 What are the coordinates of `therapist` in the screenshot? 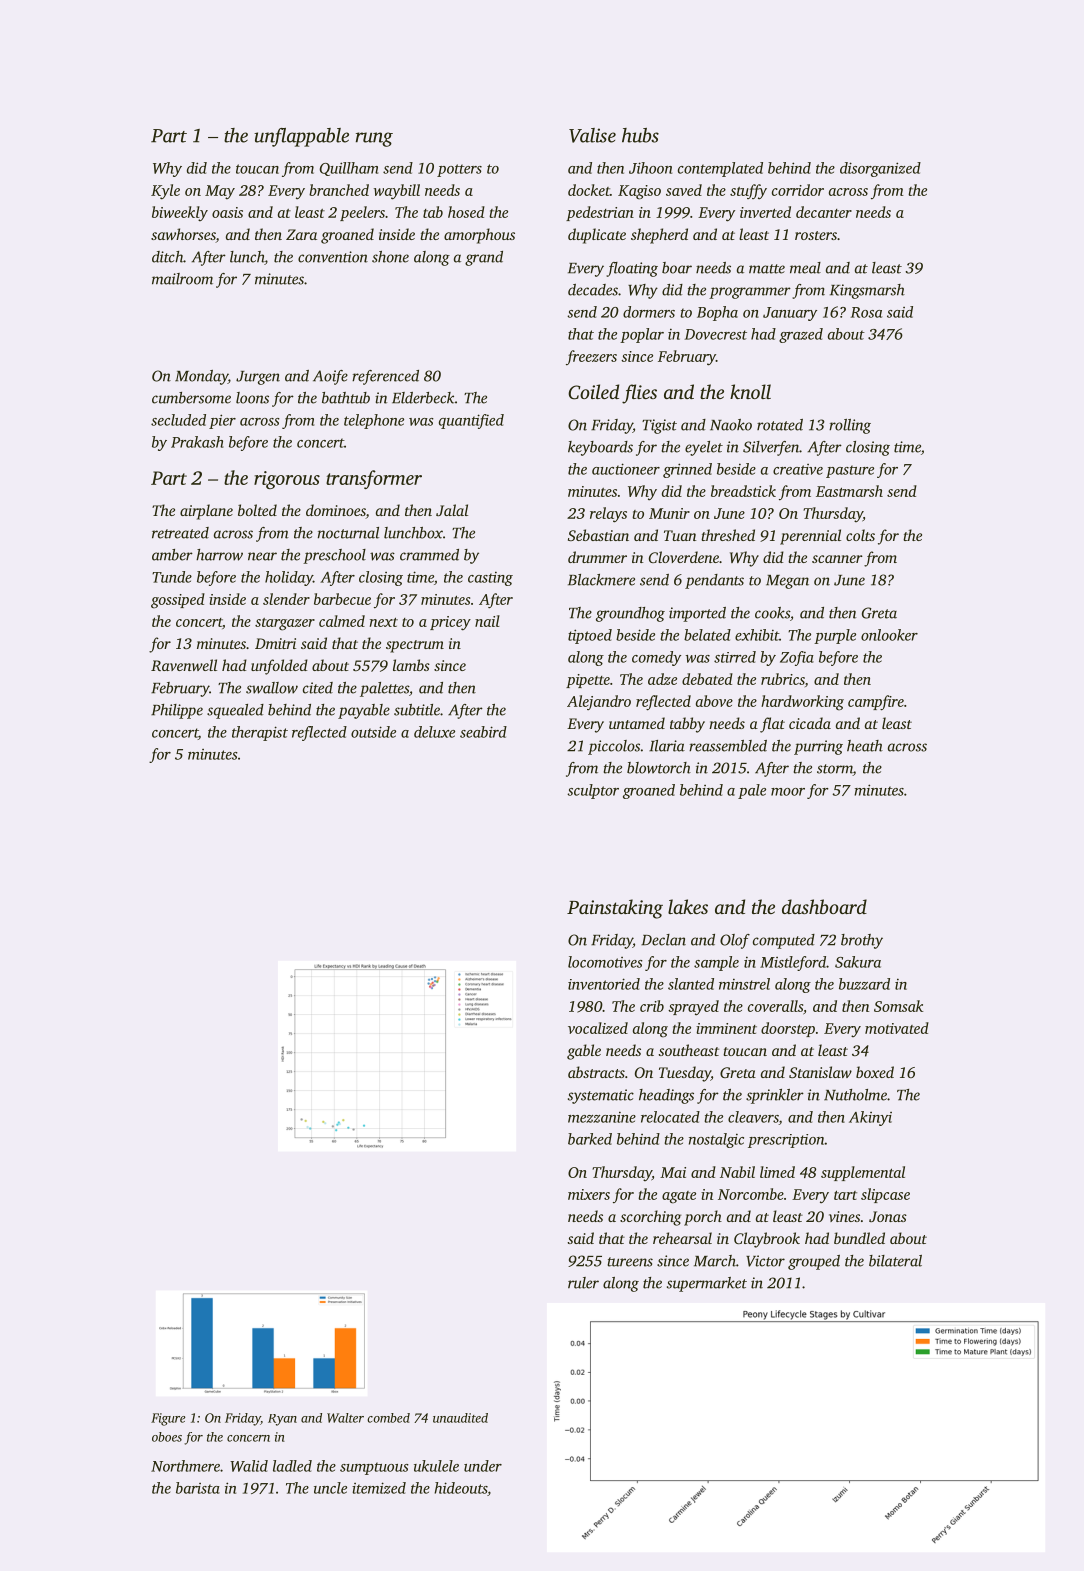 It's located at (260, 733).
